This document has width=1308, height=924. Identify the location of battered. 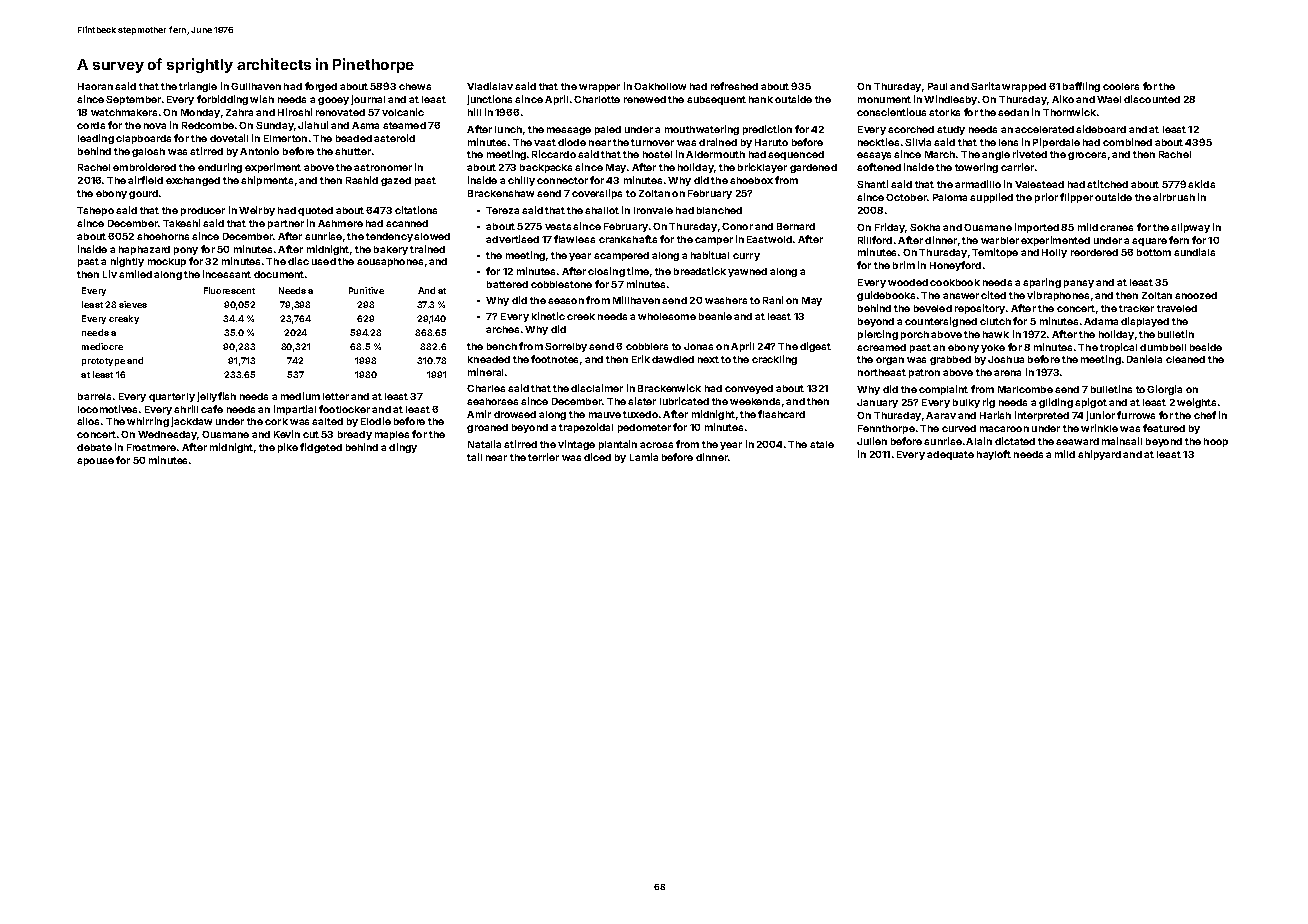
(507, 284).
